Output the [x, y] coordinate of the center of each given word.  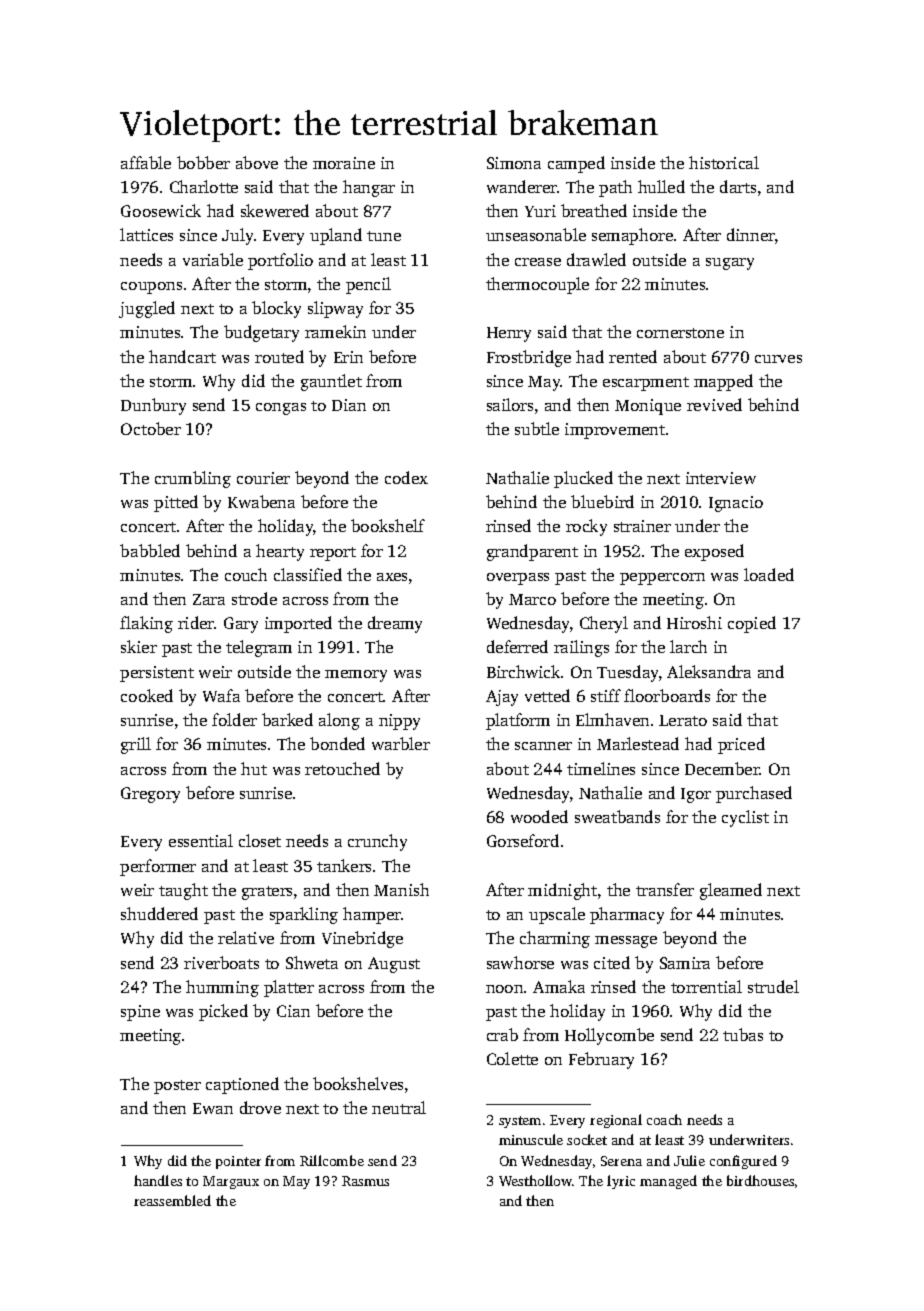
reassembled [172, 1200]
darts [738, 186]
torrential [706, 986]
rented [633, 356]
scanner [543, 746]
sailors [510, 404]
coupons [151, 288]
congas [281, 409]
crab [502, 1034]
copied [752, 624]
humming [222, 988]
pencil [368, 285]
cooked [147, 695]
